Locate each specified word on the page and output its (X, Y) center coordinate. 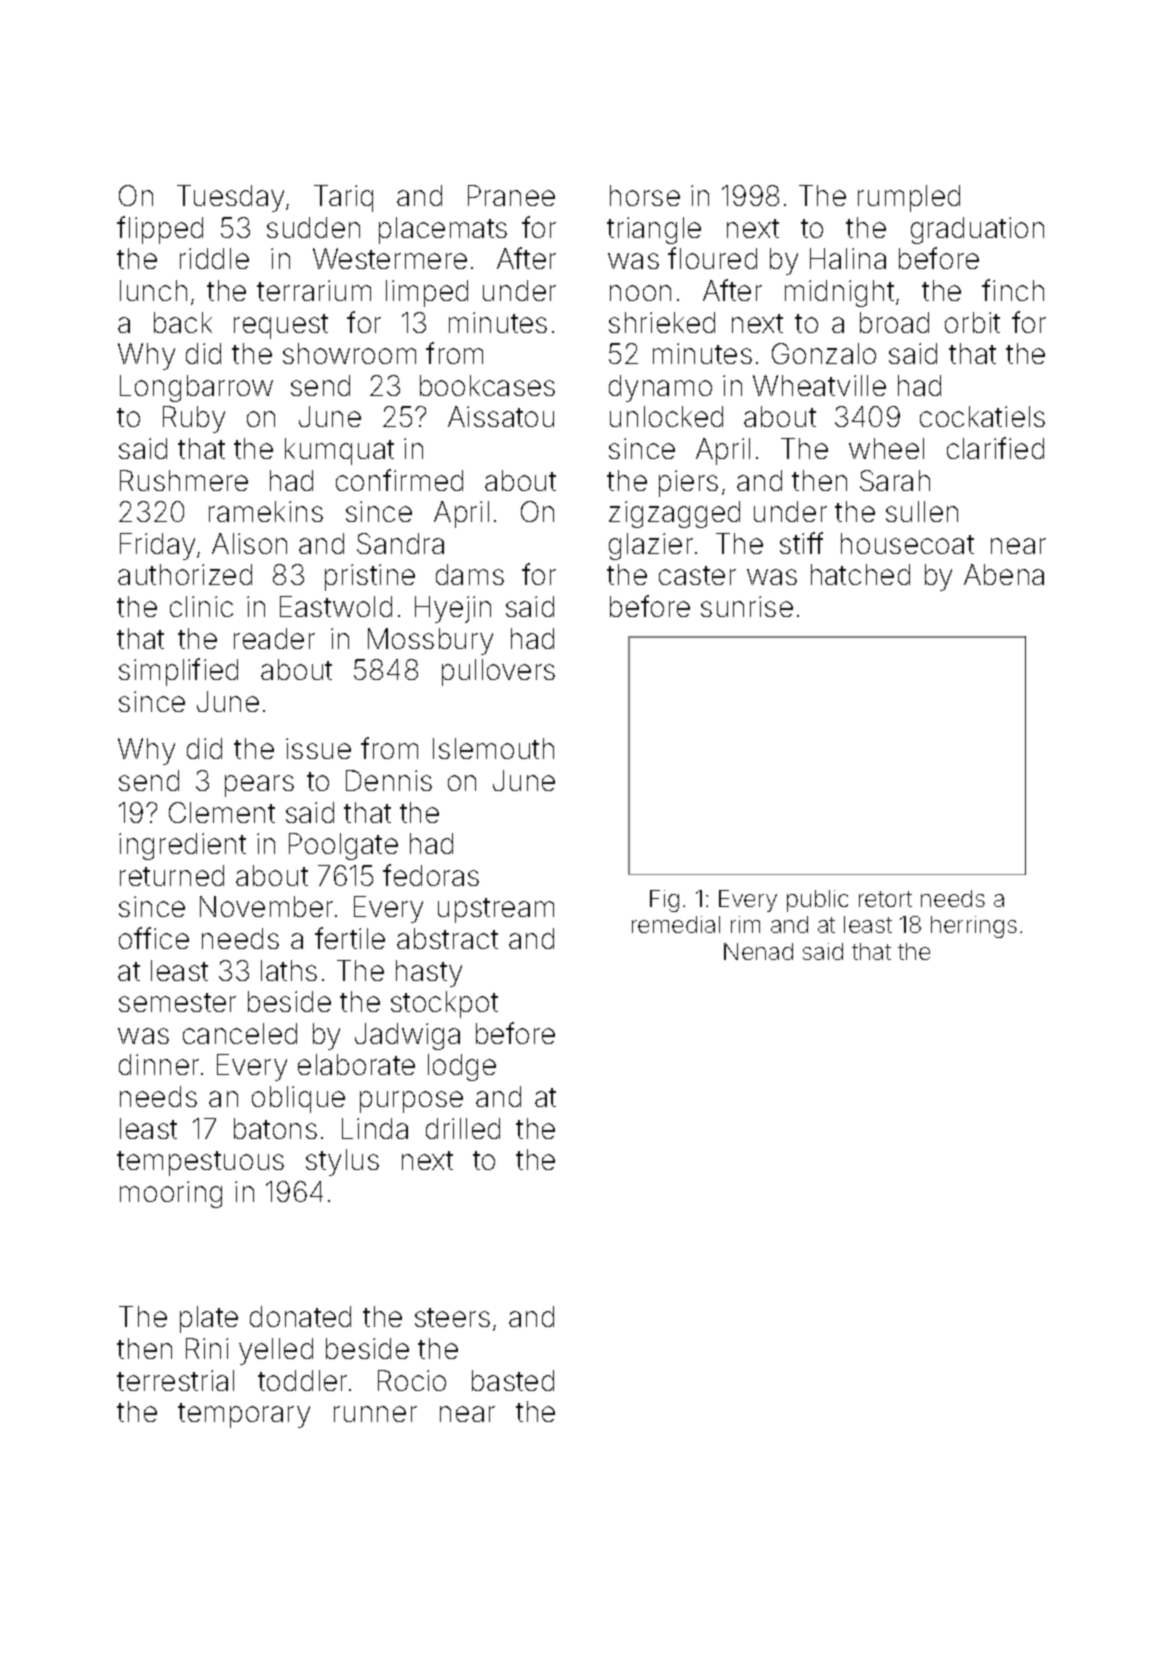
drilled (463, 1128)
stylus (342, 1162)
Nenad (758, 951)
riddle (214, 258)
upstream (496, 910)
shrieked (662, 322)
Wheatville (819, 385)
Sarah (895, 480)
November (266, 906)
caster (697, 575)
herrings (974, 927)
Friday (157, 546)
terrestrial (175, 1380)
